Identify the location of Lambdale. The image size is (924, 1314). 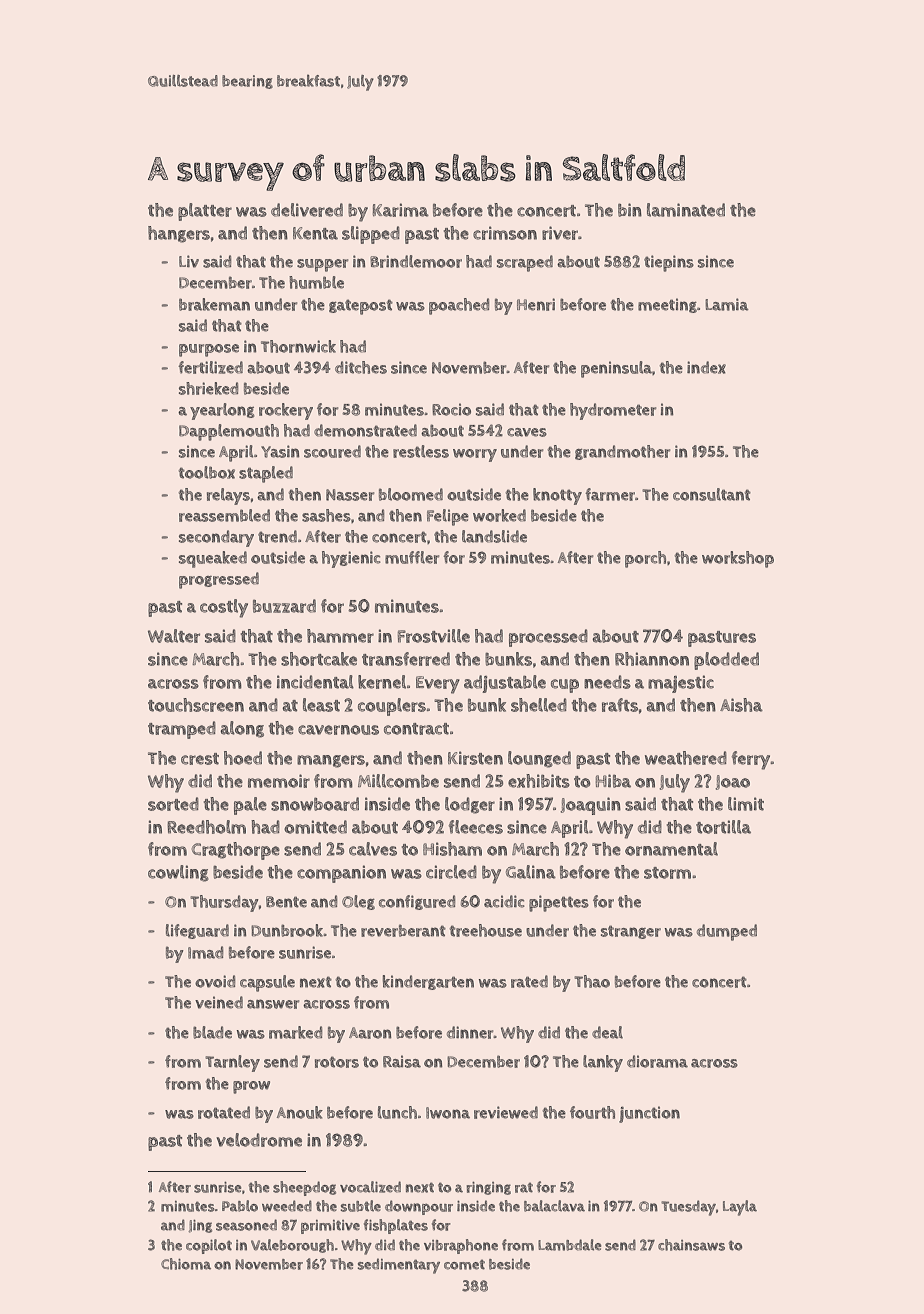
(569, 1245).
